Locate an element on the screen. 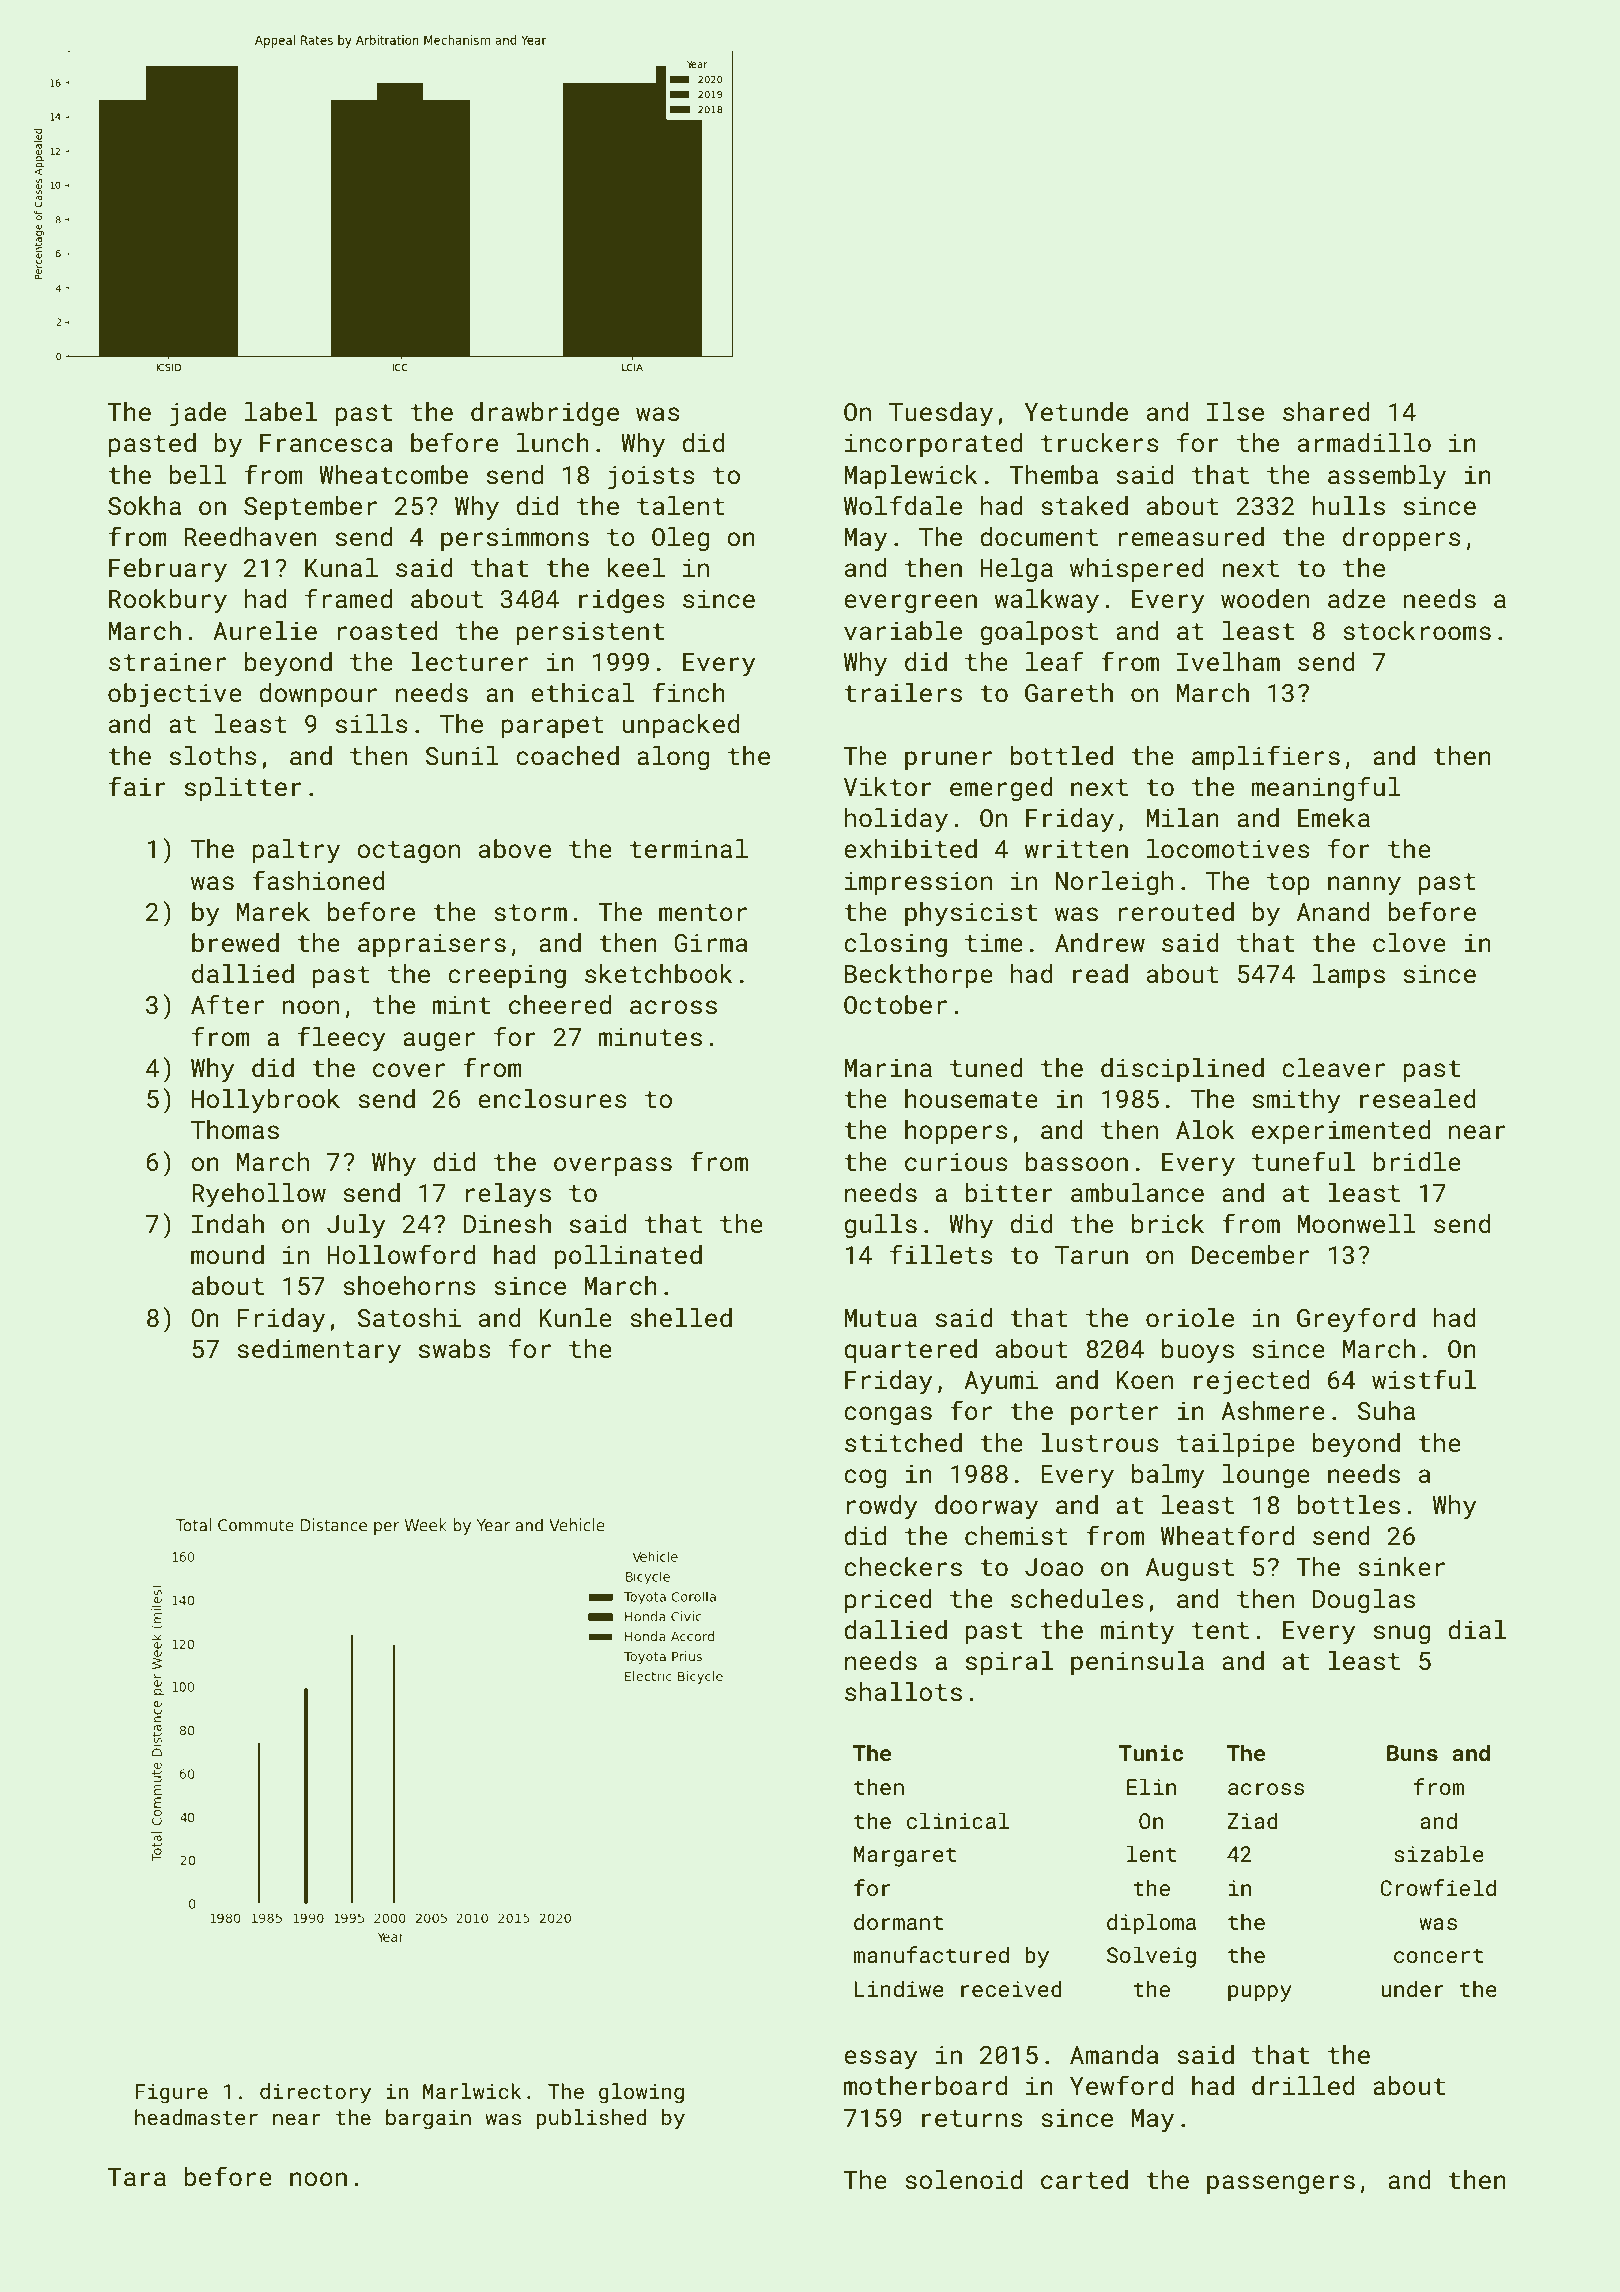 This screenshot has height=2292, width=1620. sedimentary is located at coordinates (319, 1351).
